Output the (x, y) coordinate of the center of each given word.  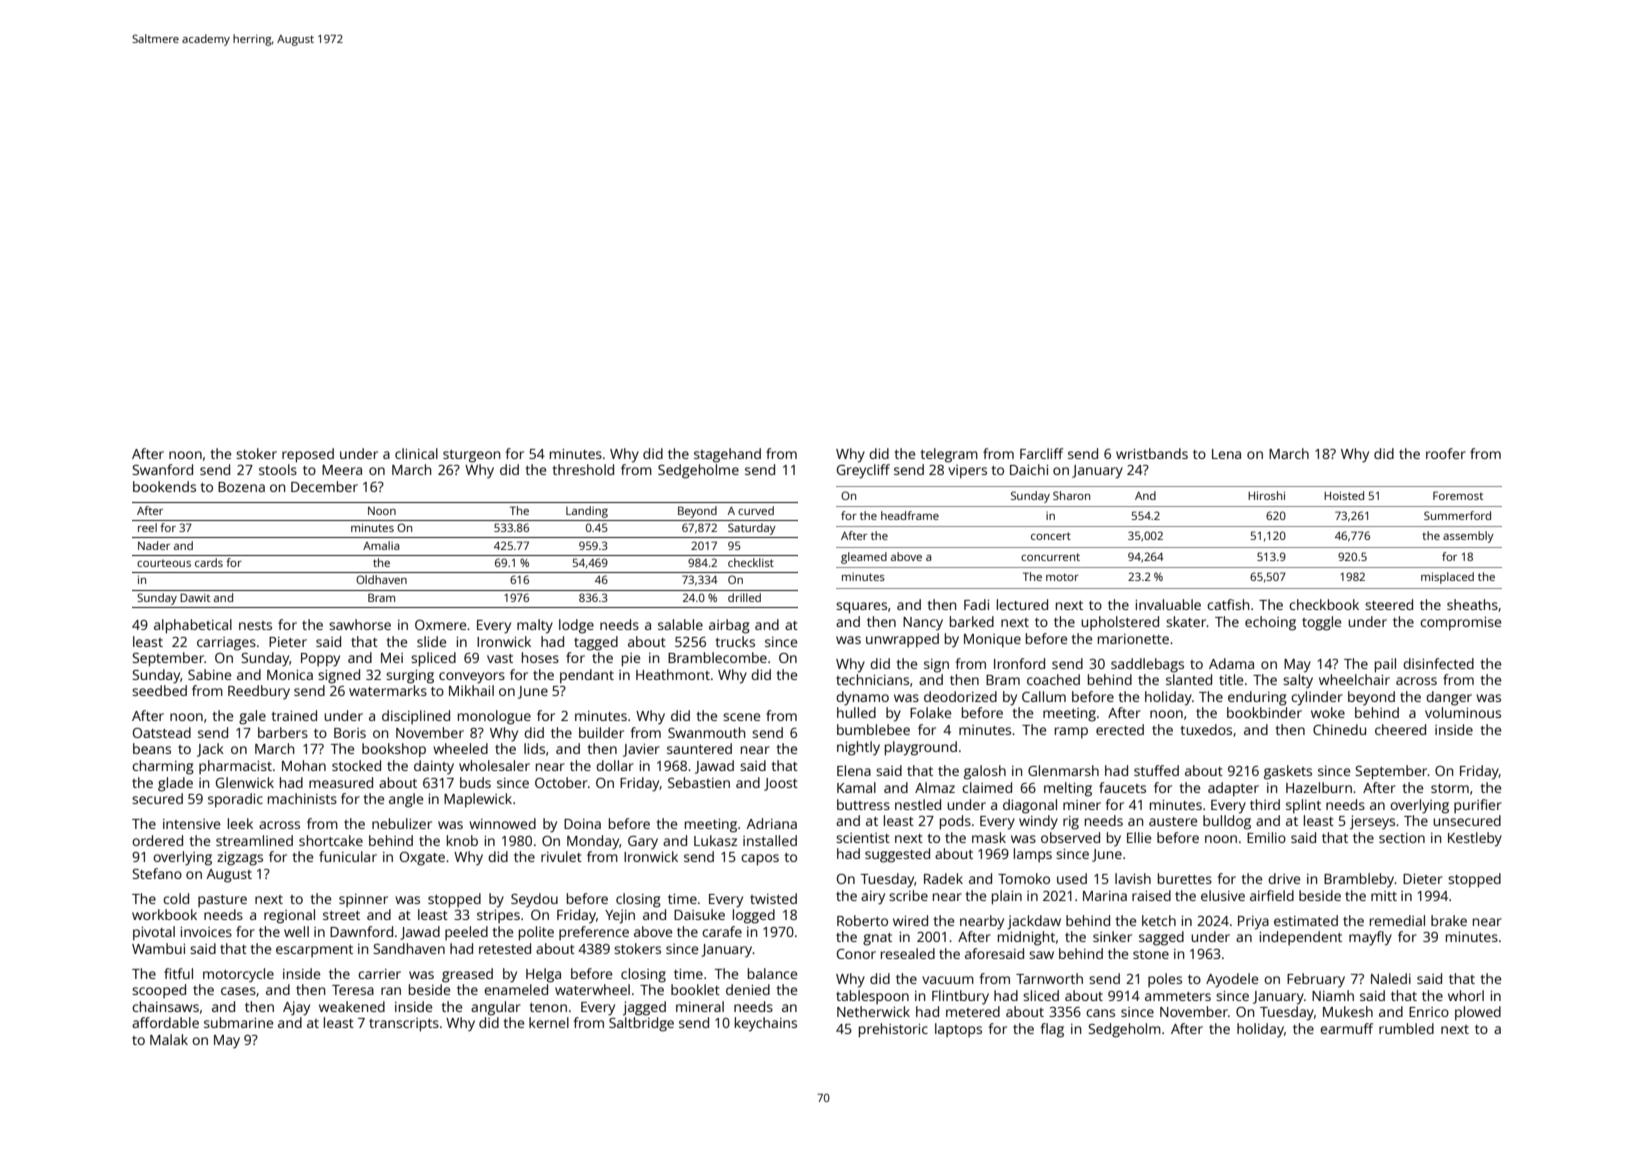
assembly (1468, 537)
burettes (1185, 878)
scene (741, 717)
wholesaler (494, 765)
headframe (910, 515)
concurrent (1050, 557)
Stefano (157, 873)
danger (1449, 698)
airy (873, 898)
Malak (169, 1039)
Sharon (1071, 495)
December (324, 486)
